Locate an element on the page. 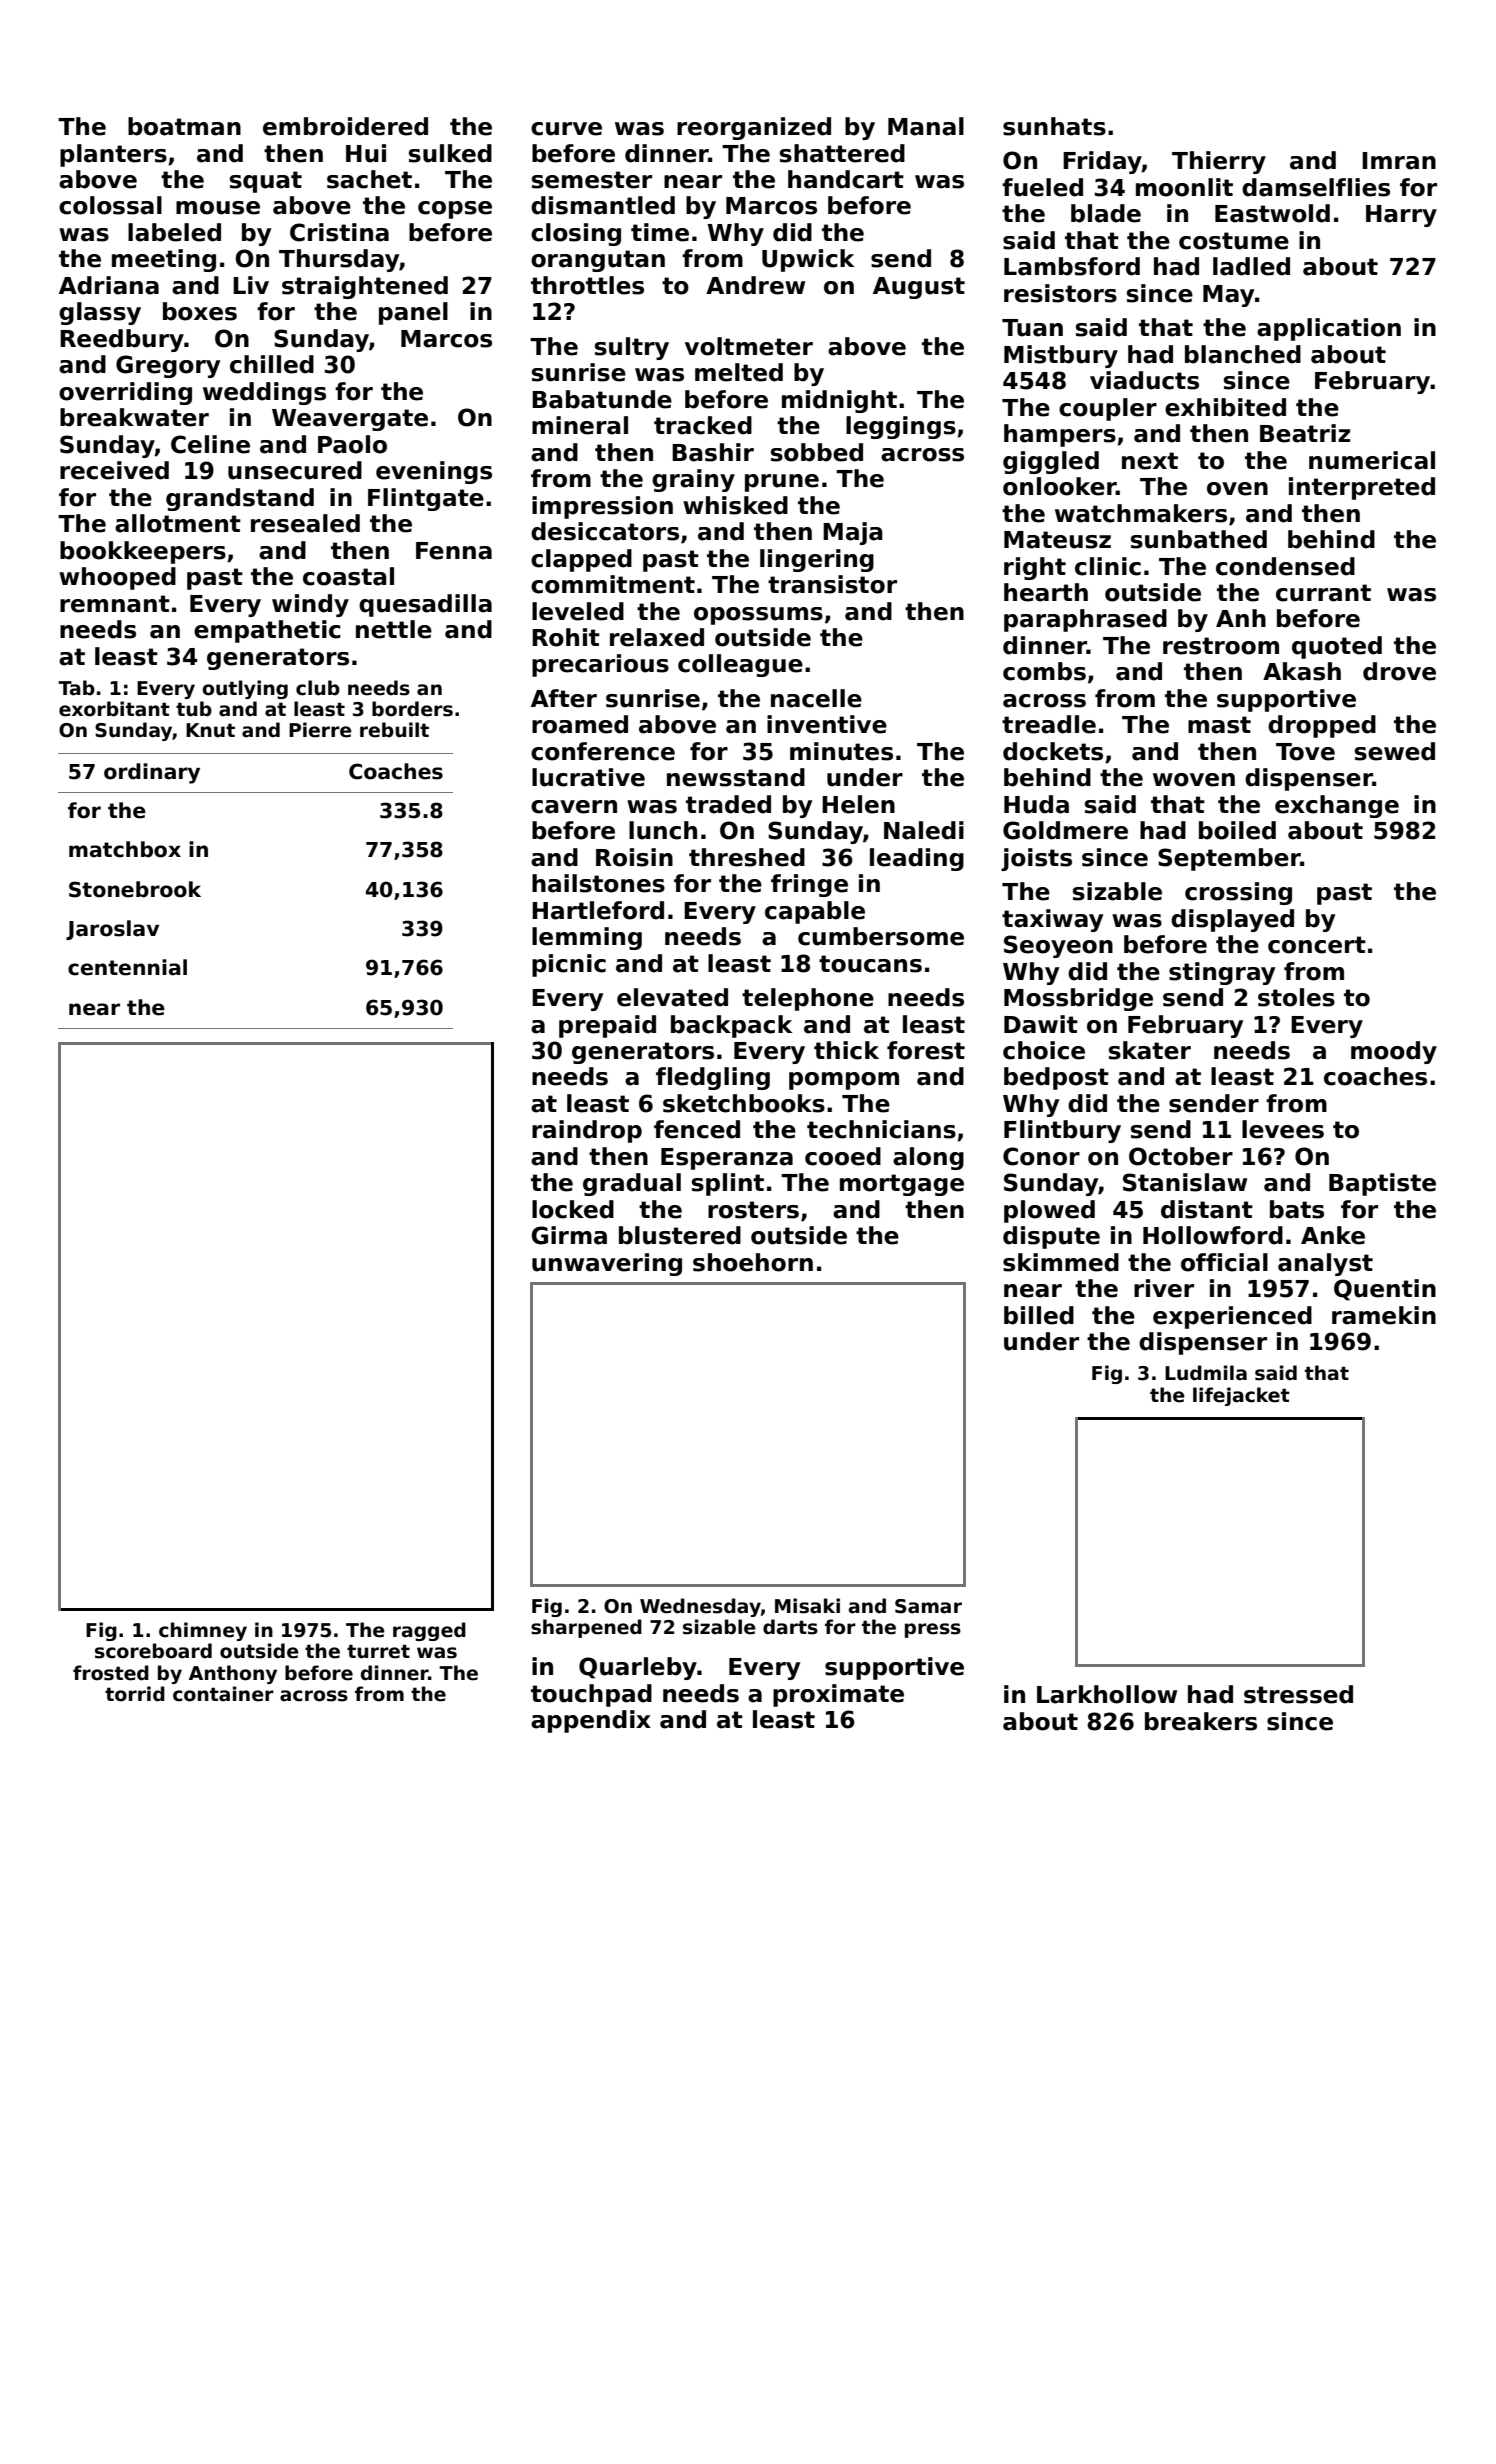  boatman is located at coordinates (184, 126).
